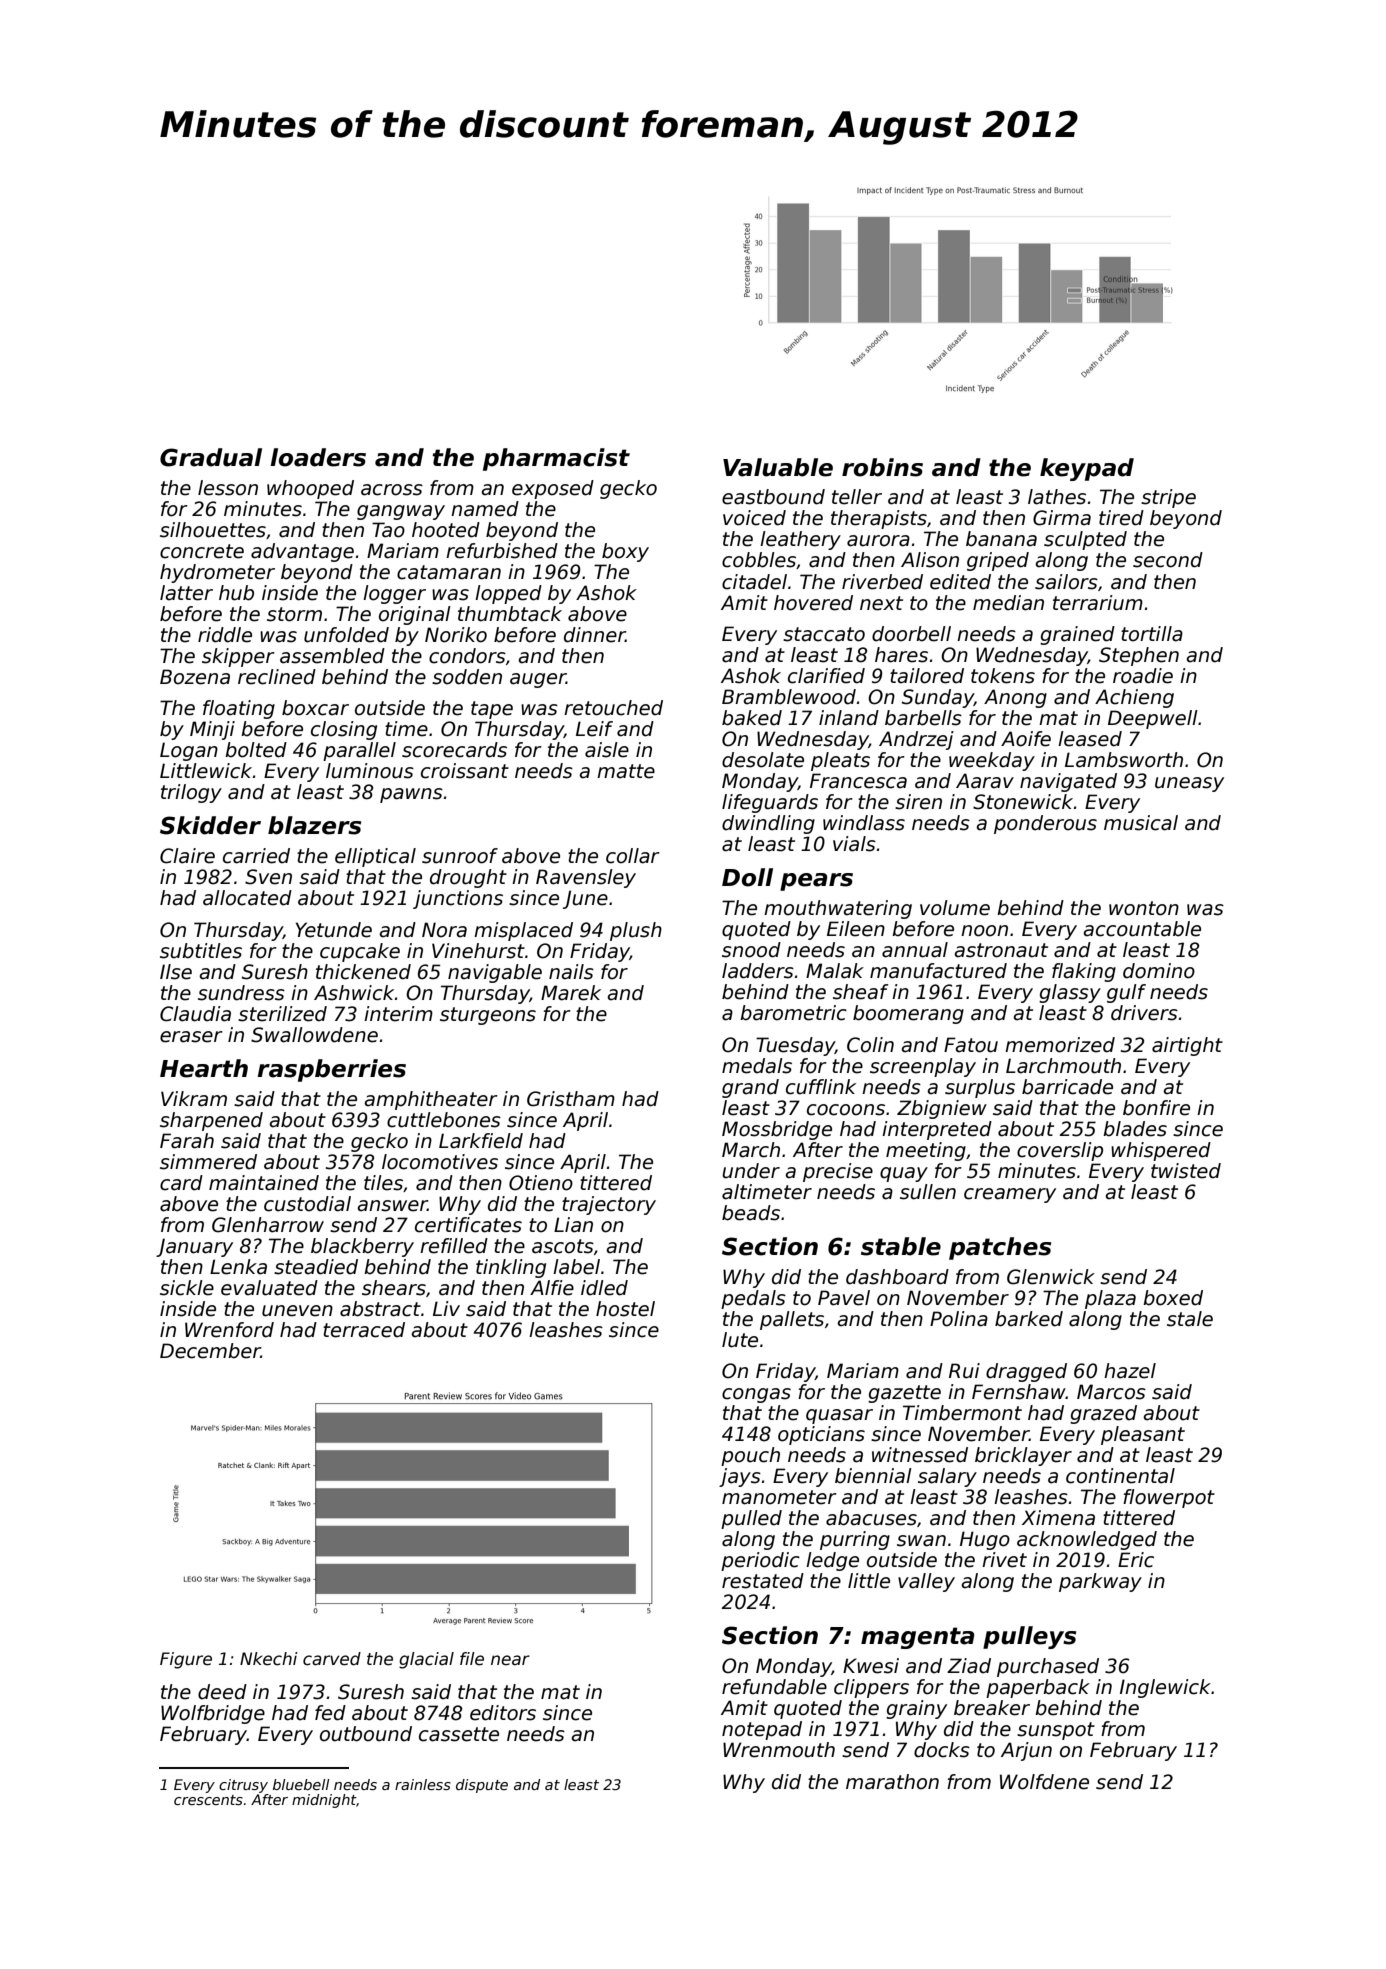  What do you see at coordinates (1130, 1371) in the document?
I see `hazel` at bounding box center [1130, 1371].
